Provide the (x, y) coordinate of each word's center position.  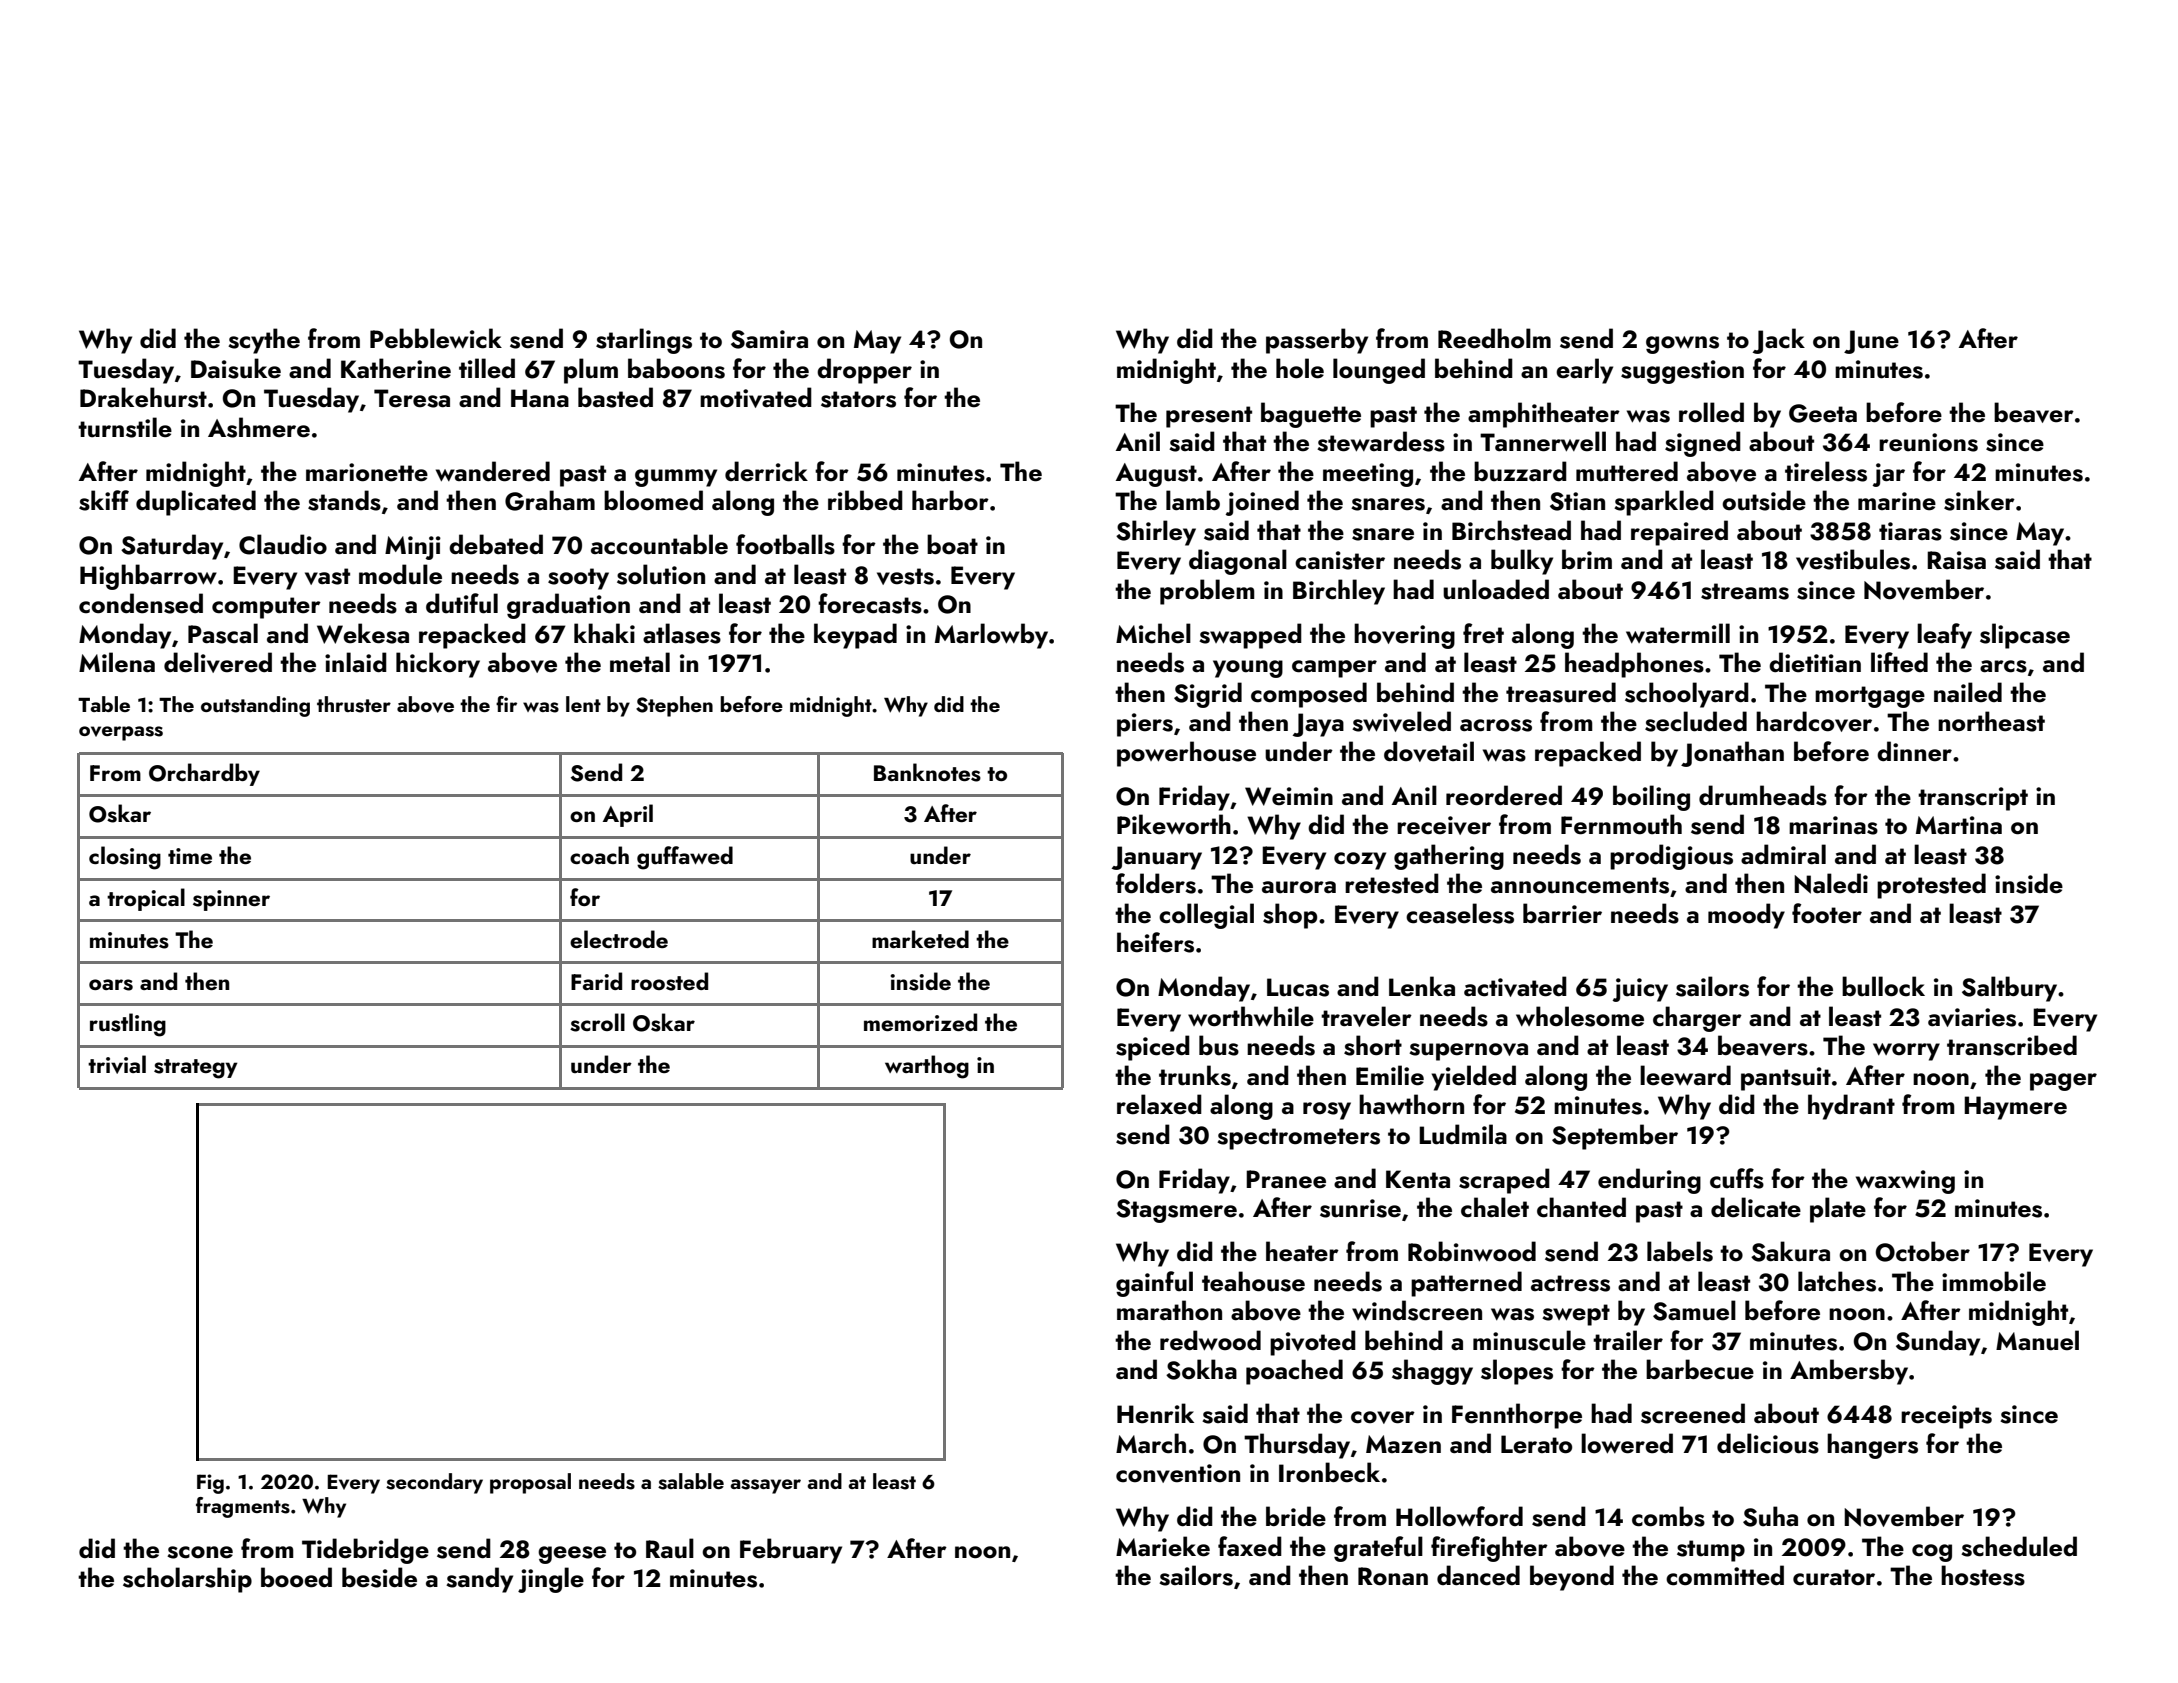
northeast (1991, 721)
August (1156, 475)
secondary (434, 1483)
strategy (196, 1069)
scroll (597, 1022)
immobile (1994, 1281)
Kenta (1418, 1179)
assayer (765, 1486)
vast (327, 576)
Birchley (1339, 592)
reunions (1928, 442)
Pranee (1286, 1179)
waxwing (1905, 1182)
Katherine (396, 368)
